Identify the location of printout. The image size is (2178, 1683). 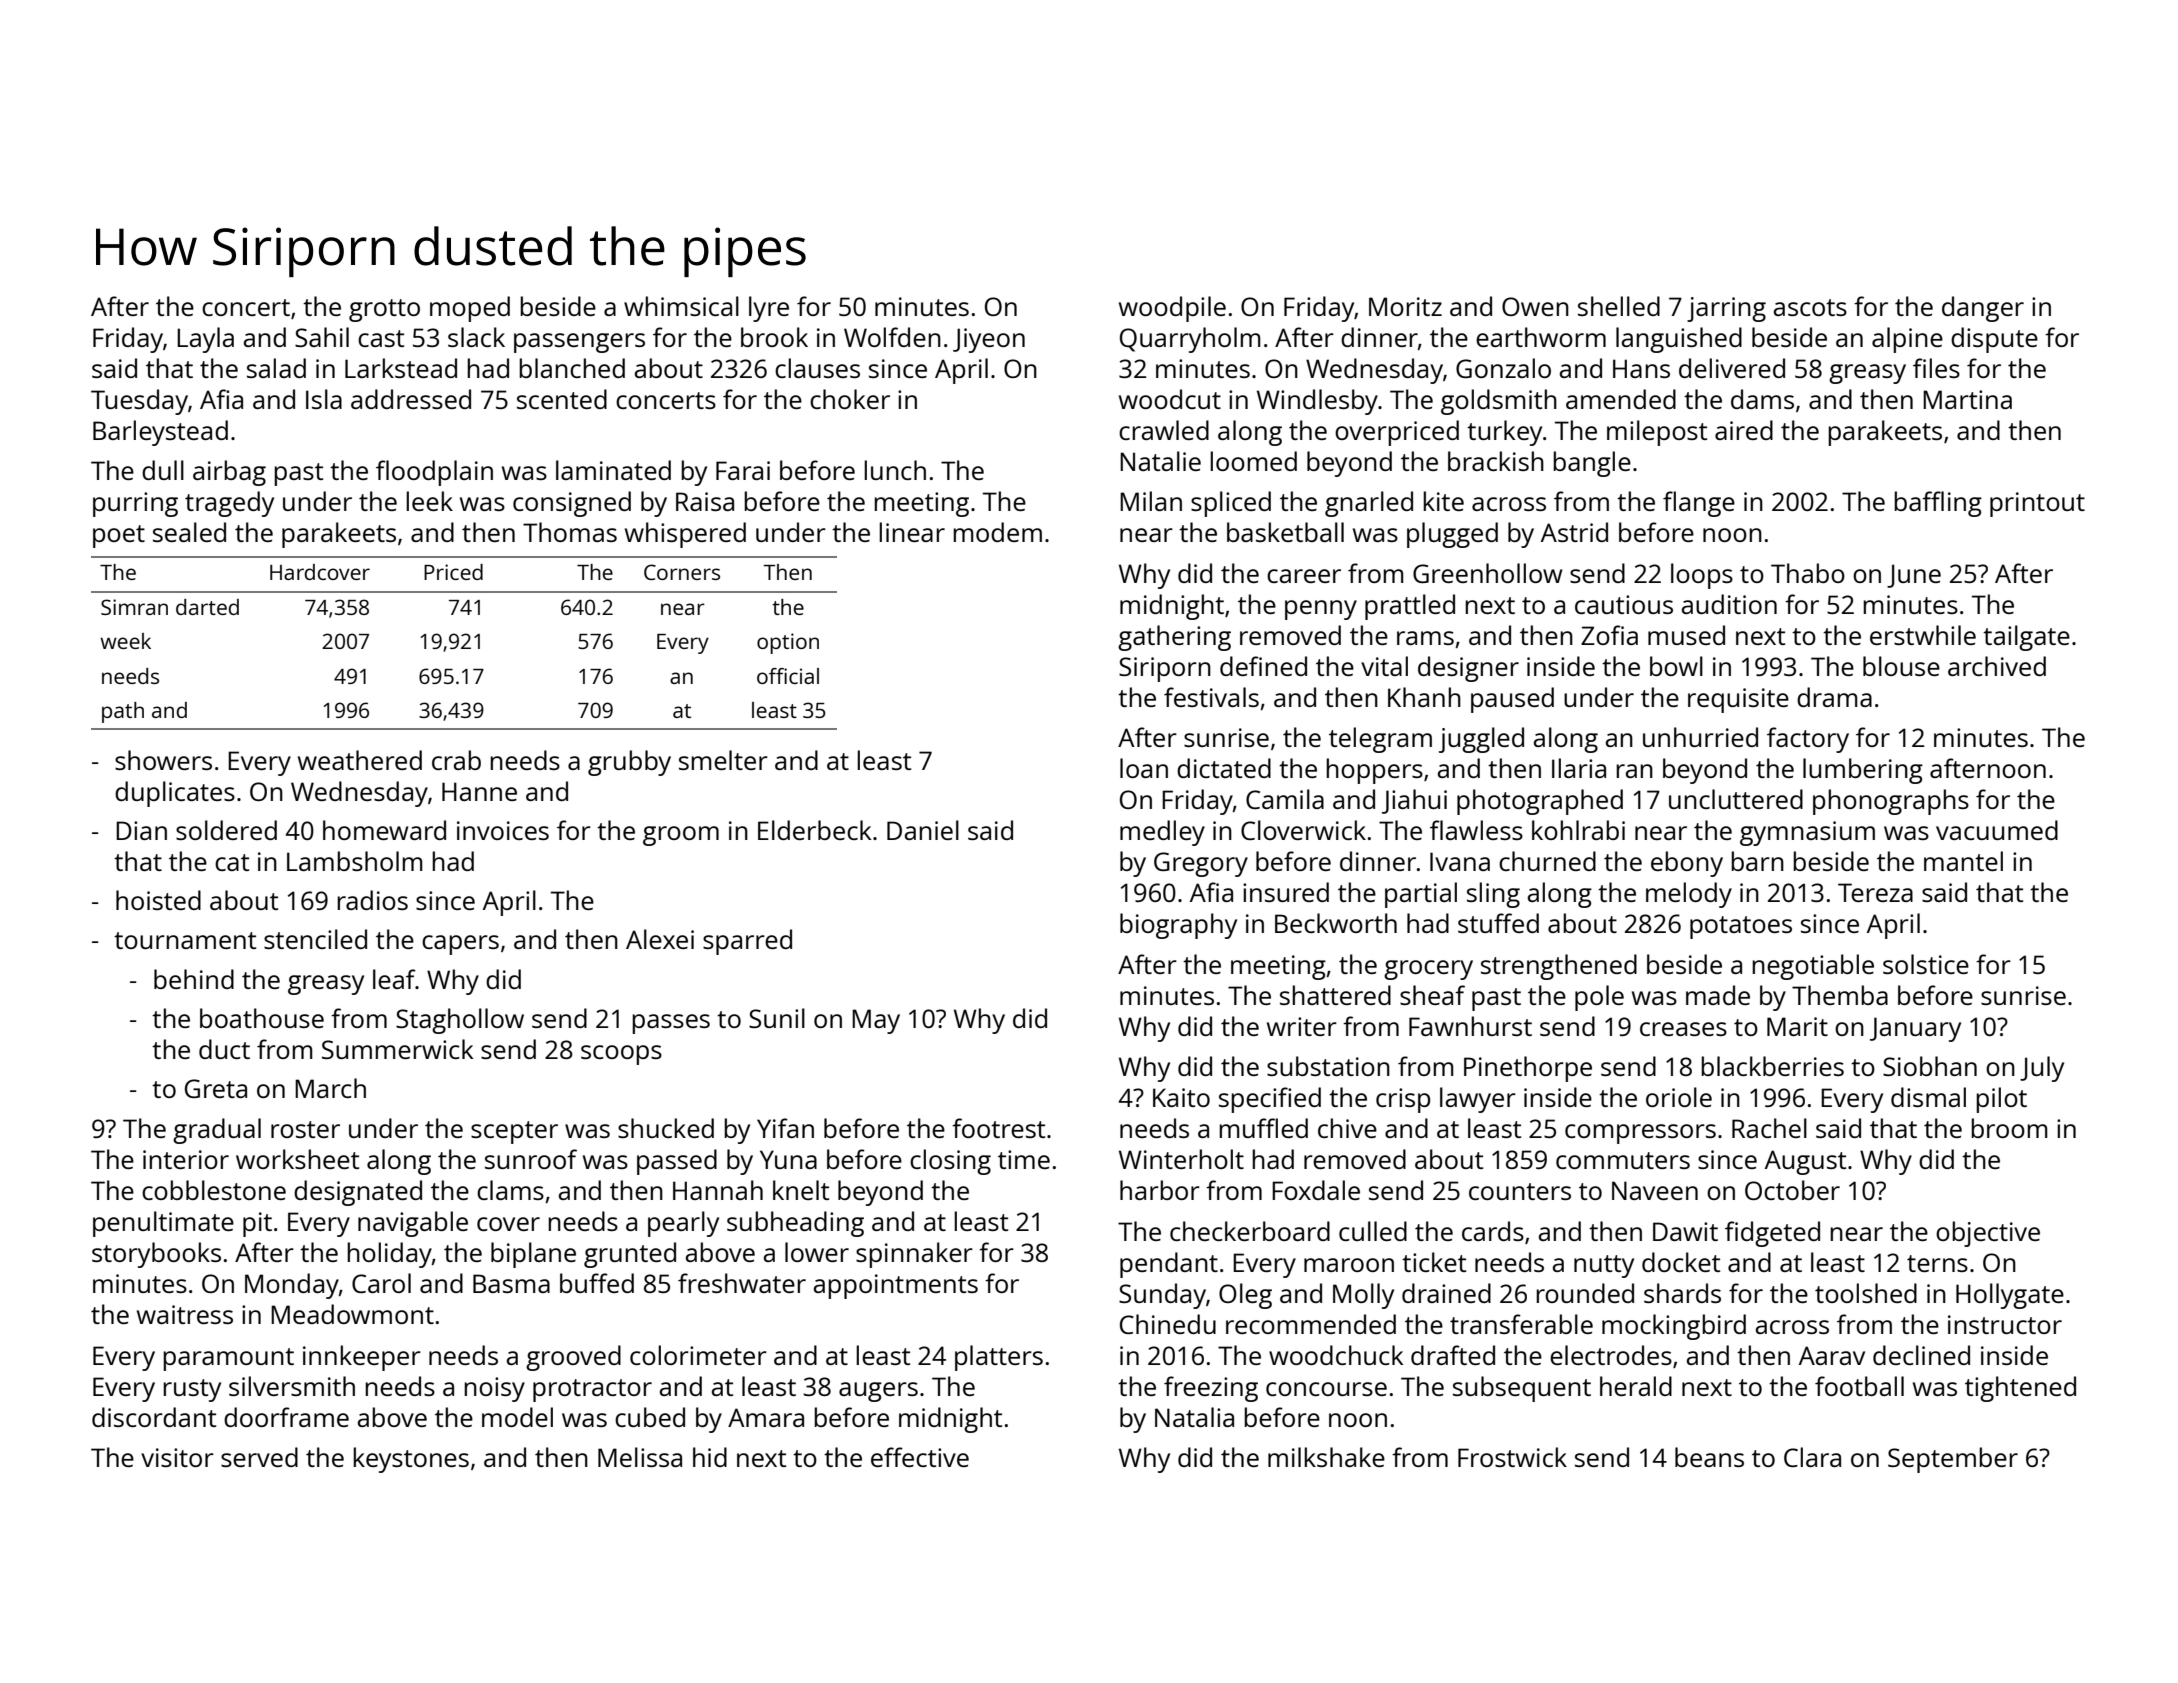
(2037, 504).
